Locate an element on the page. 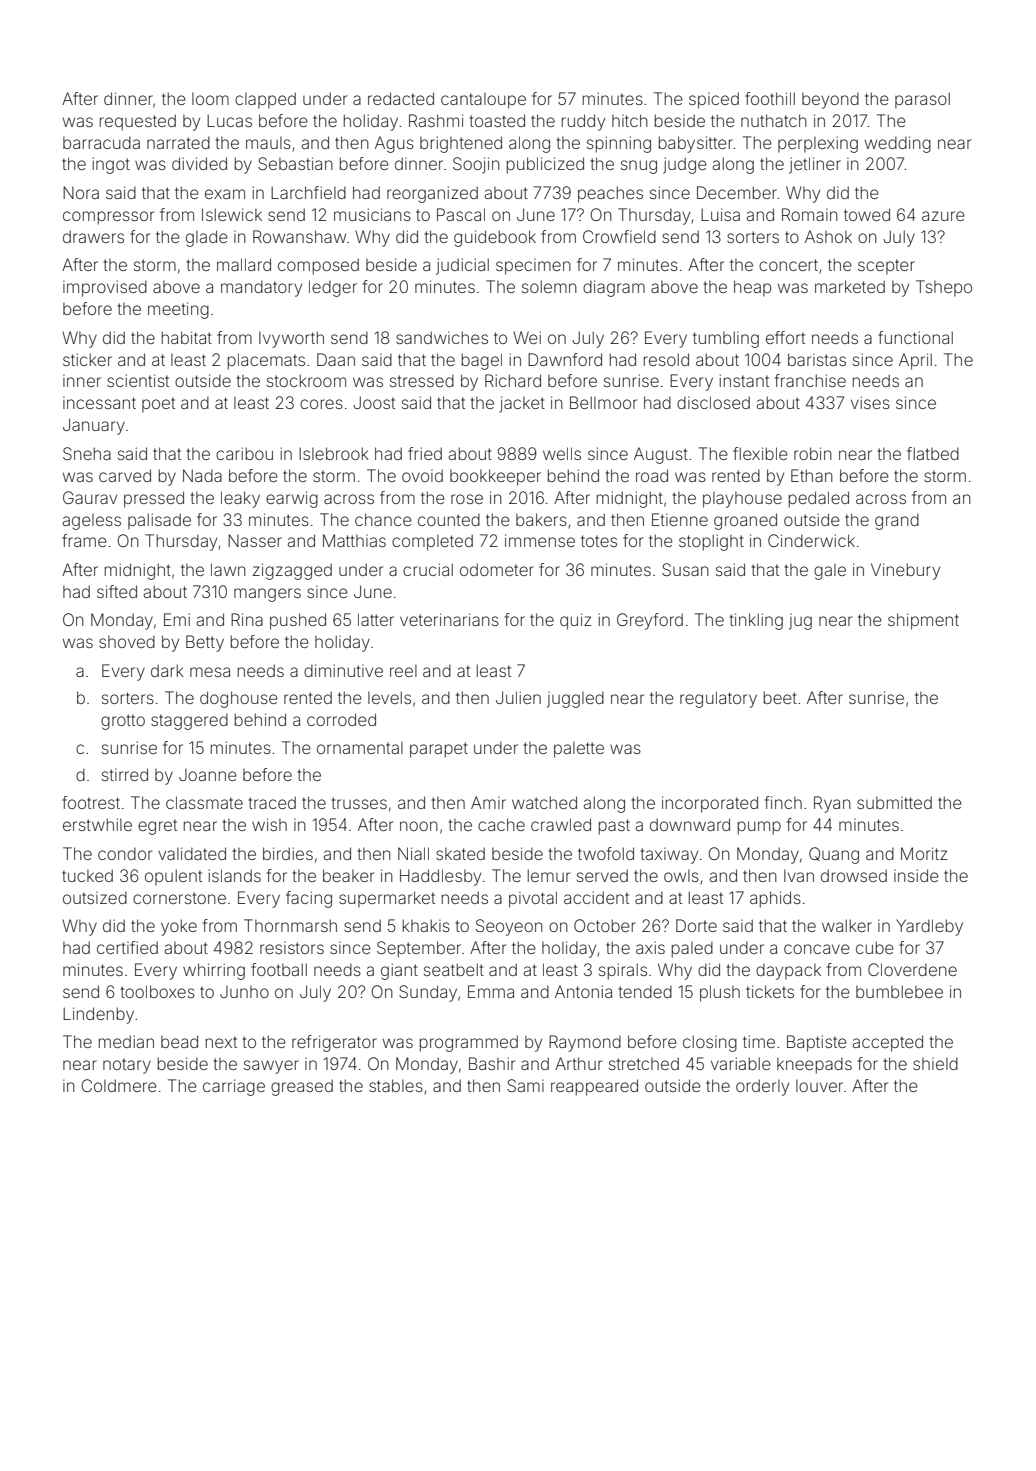 This document has width=1036, height=1471. Joanne is located at coordinates (208, 775).
